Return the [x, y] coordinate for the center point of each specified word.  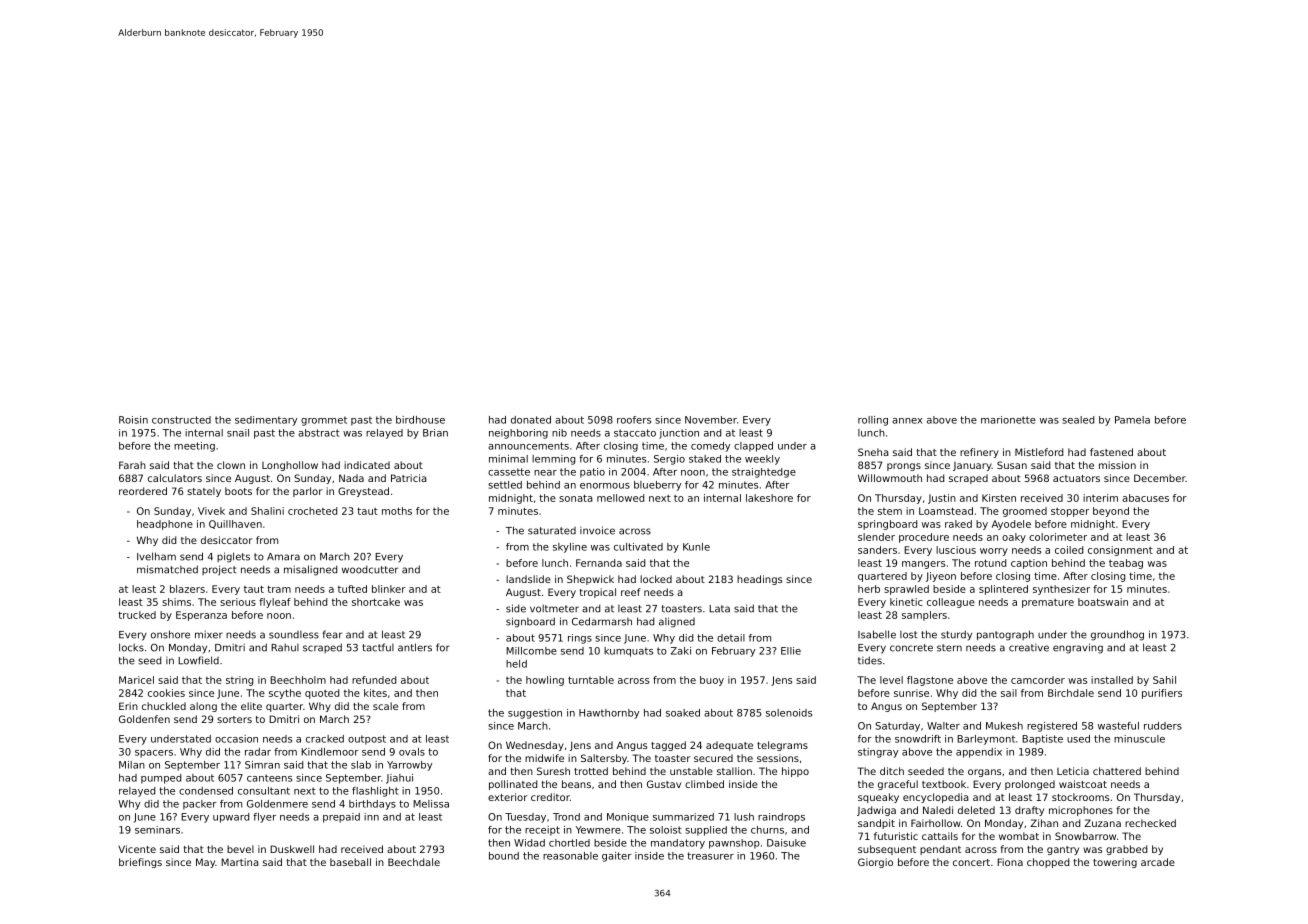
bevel [240, 849]
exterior [507, 797]
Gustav [664, 784]
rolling [873, 421]
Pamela [1132, 420]
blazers [187, 589]
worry [994, 552]
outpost [367, 740]
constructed [181, 420]
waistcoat [1083, 784]
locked [656, 579]
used [1078, 739]
